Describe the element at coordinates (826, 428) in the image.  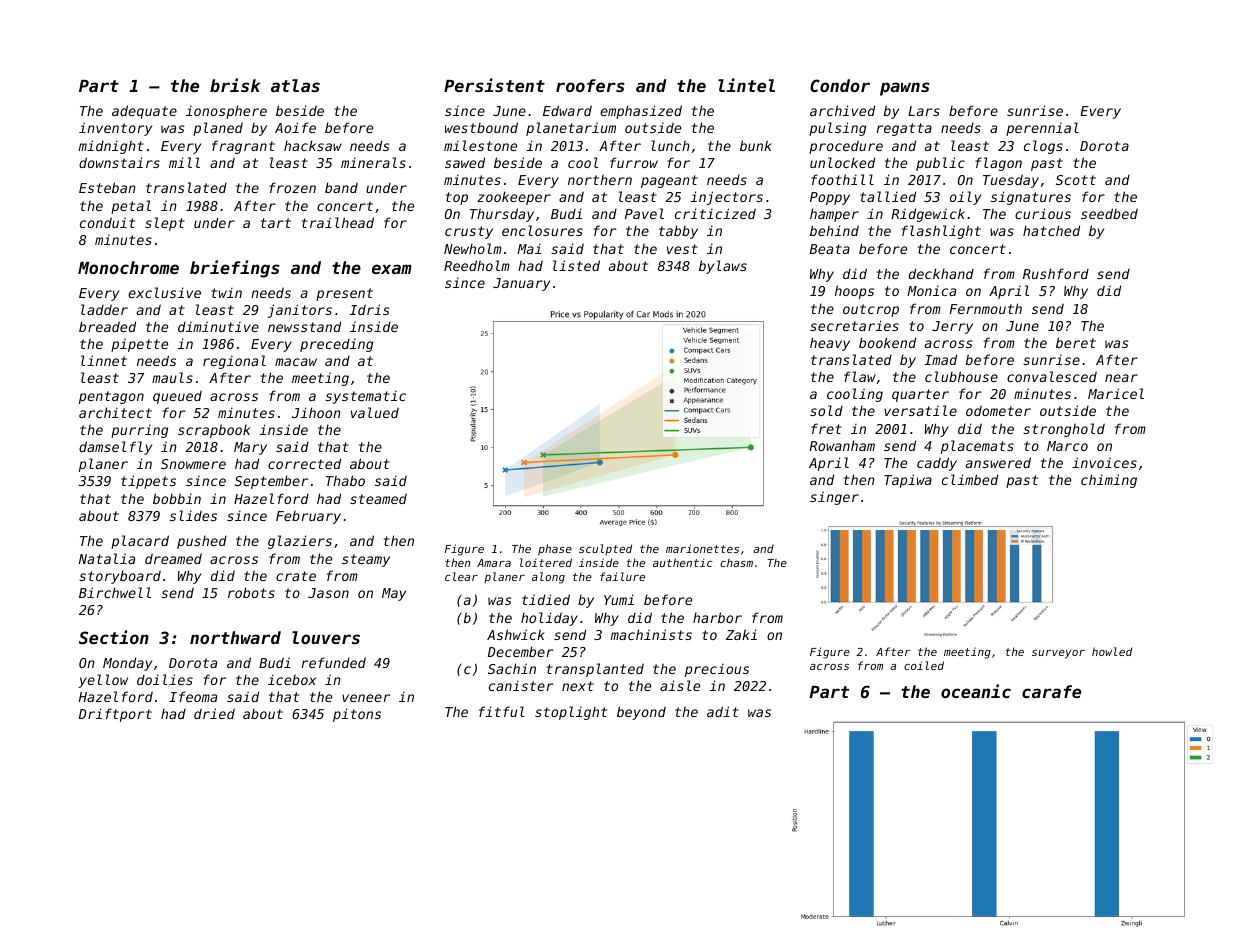
I see `fret` at that location.
